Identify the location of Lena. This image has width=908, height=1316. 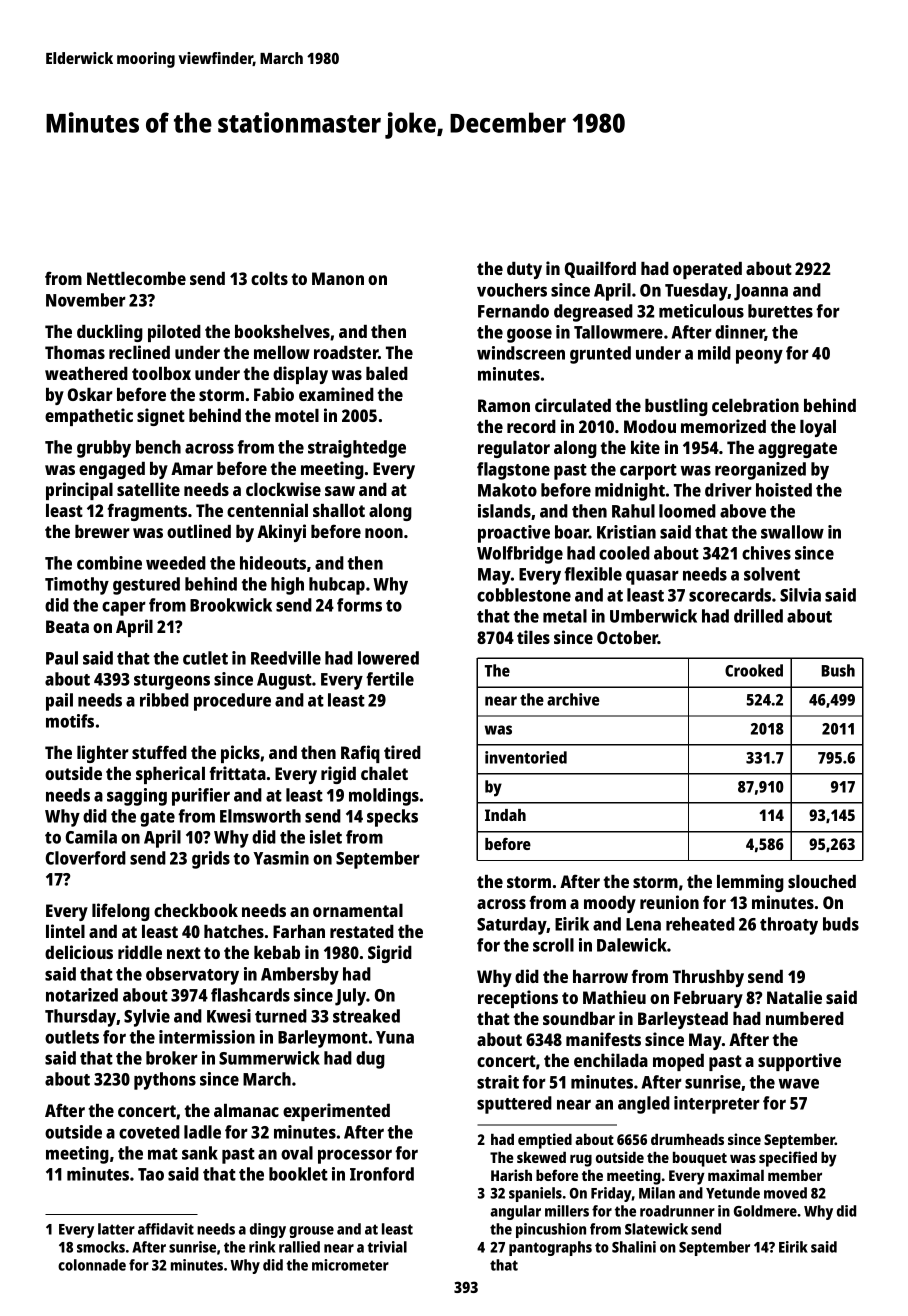
(643, 924).
